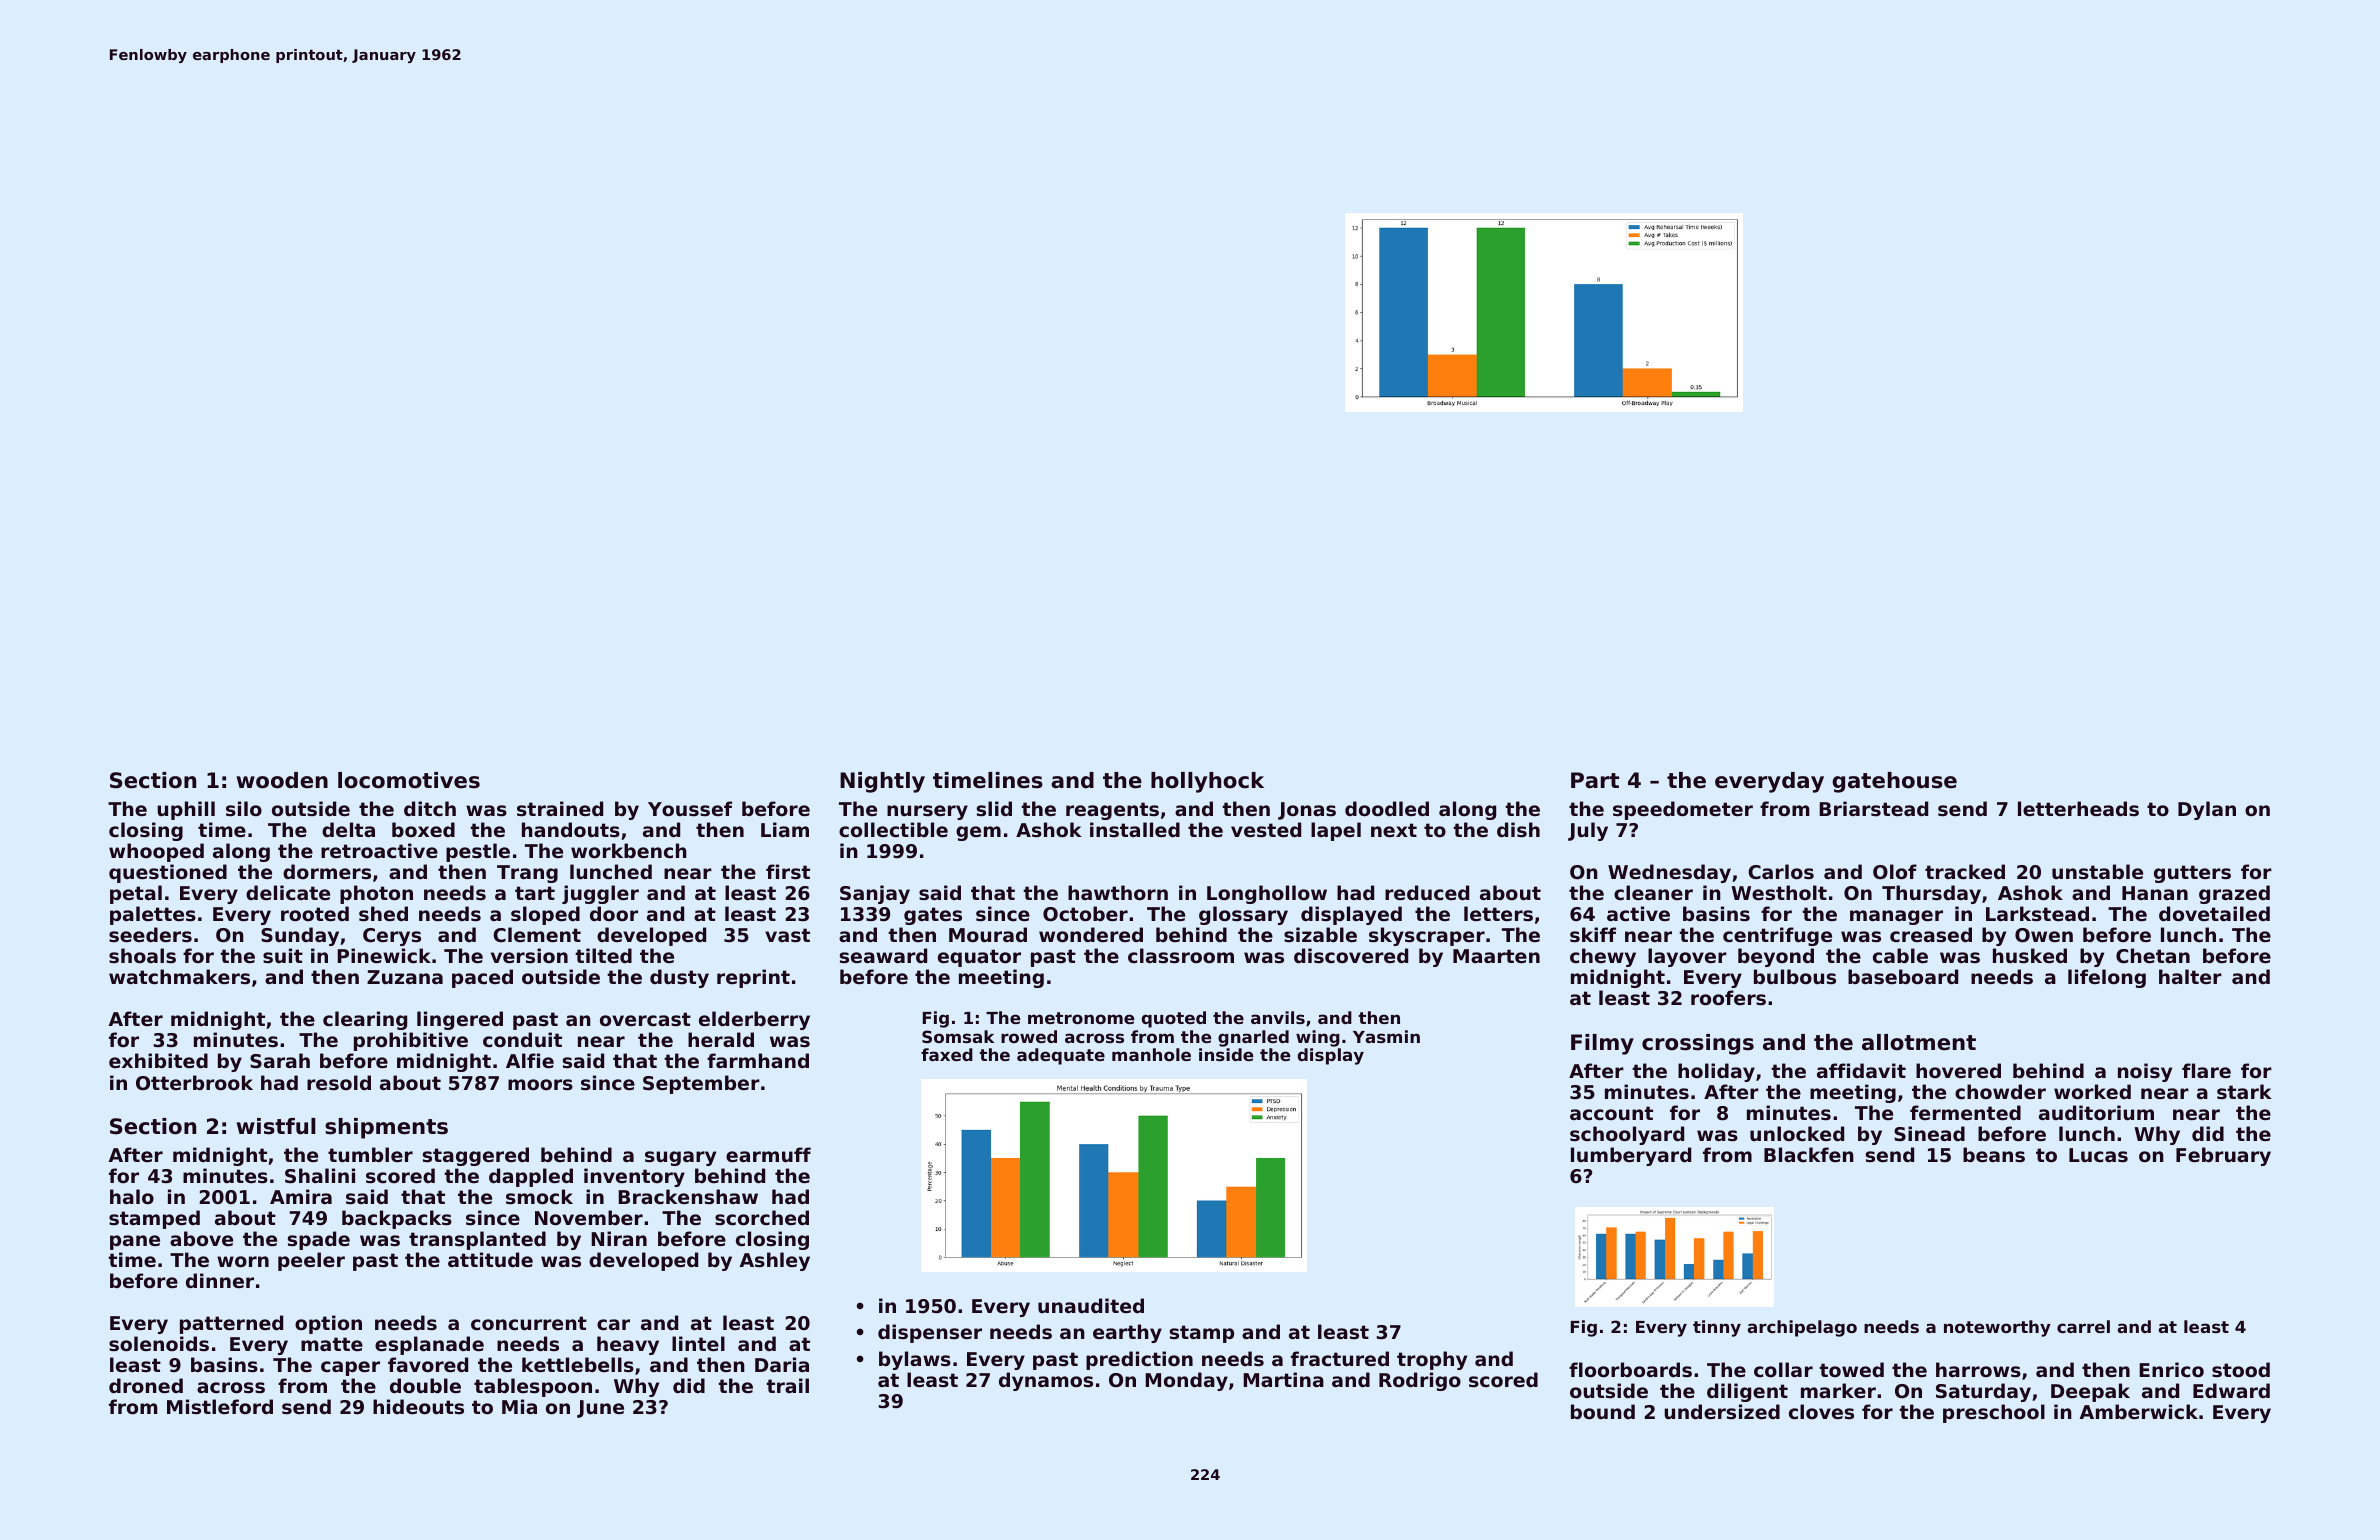 This screenshot has height=1540, width=2380. Describe the element at coordinates (1873, 809) in the screenshot. I see `Briarstead` at that location.
